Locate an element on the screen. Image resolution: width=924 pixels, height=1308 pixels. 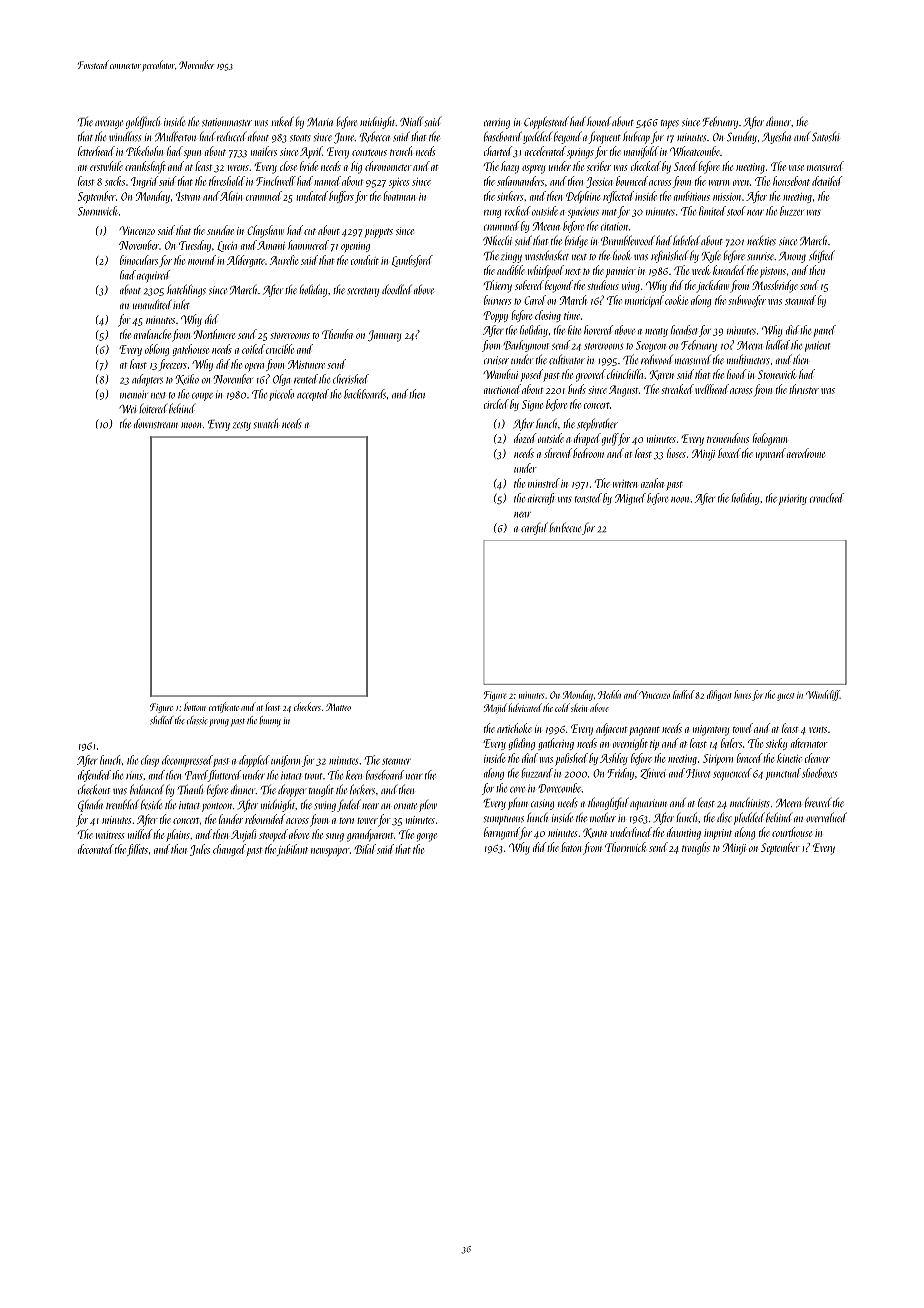
noon is located at coordinates (680, 500).
